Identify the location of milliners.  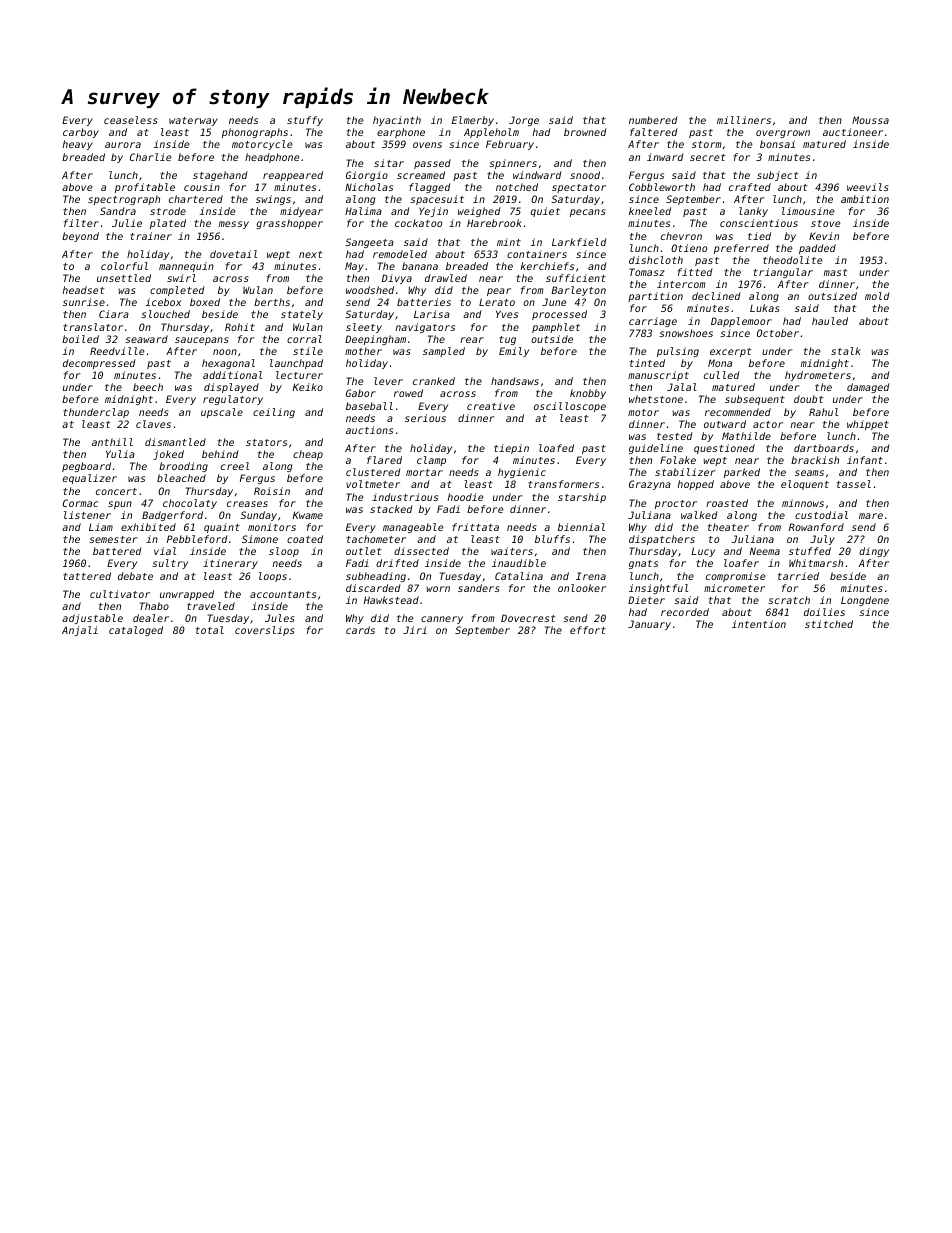
(744, 120).
